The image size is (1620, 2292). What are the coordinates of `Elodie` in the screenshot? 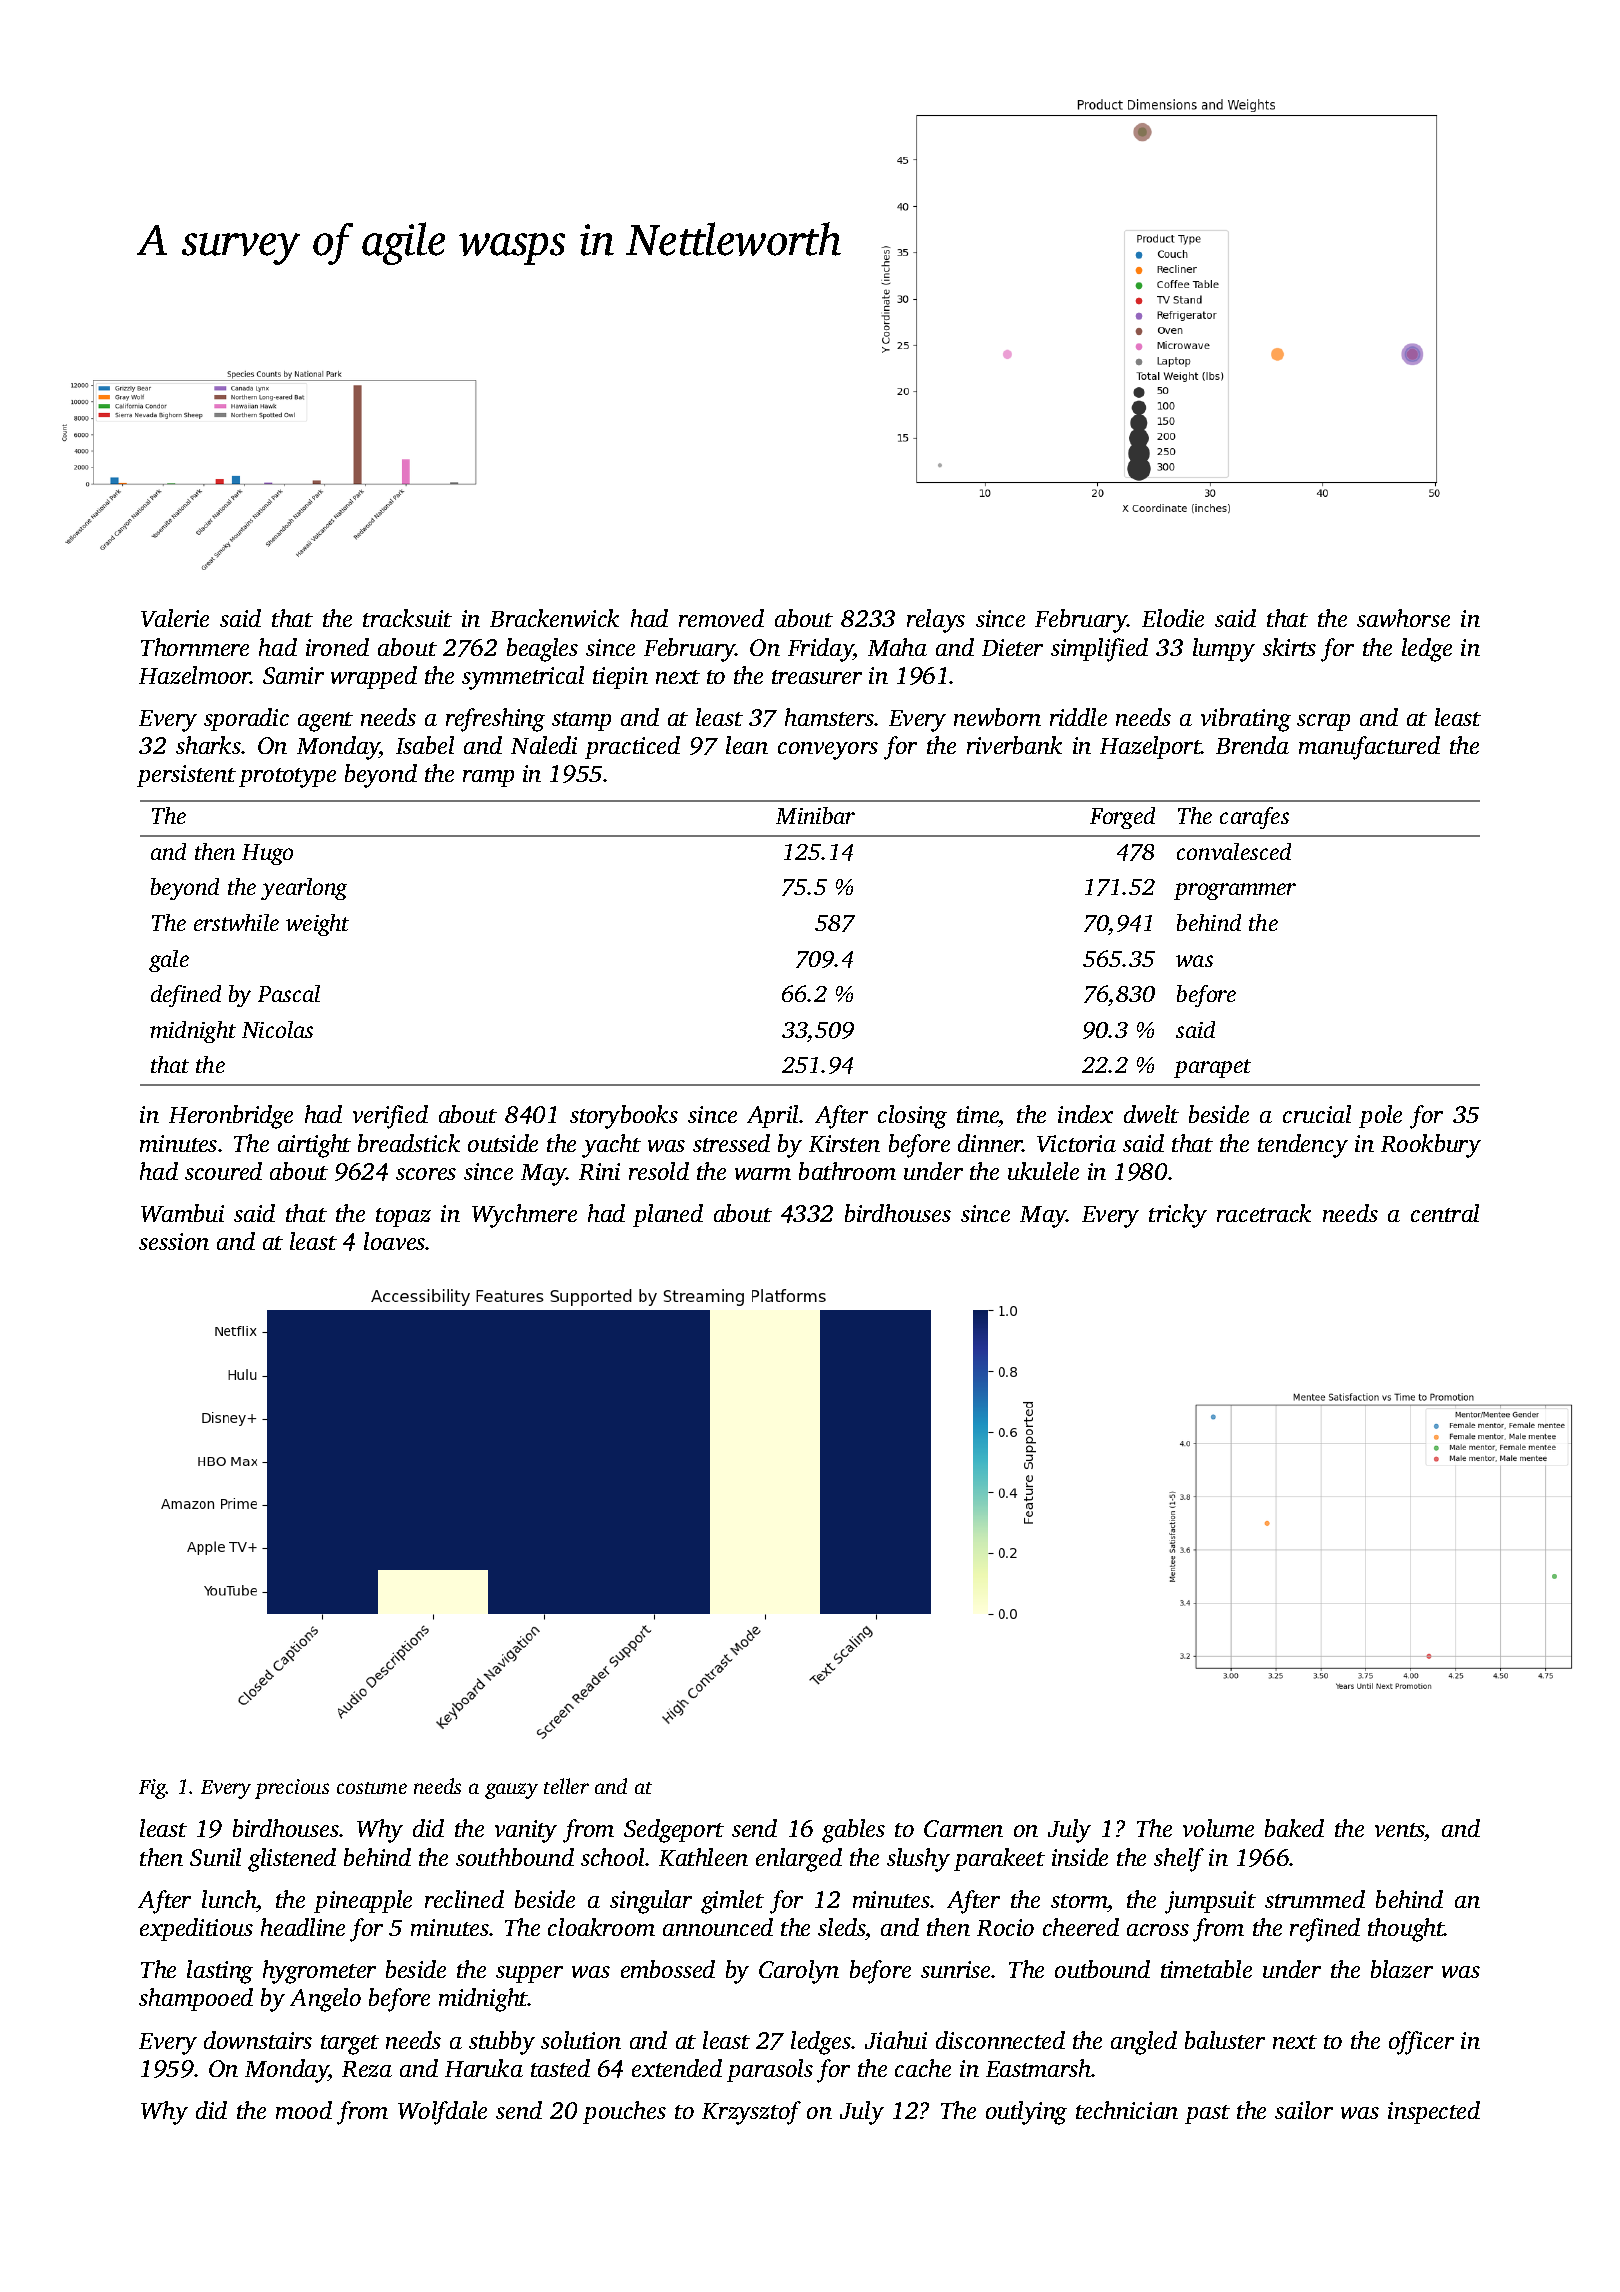 It's located at (1173, 618).
